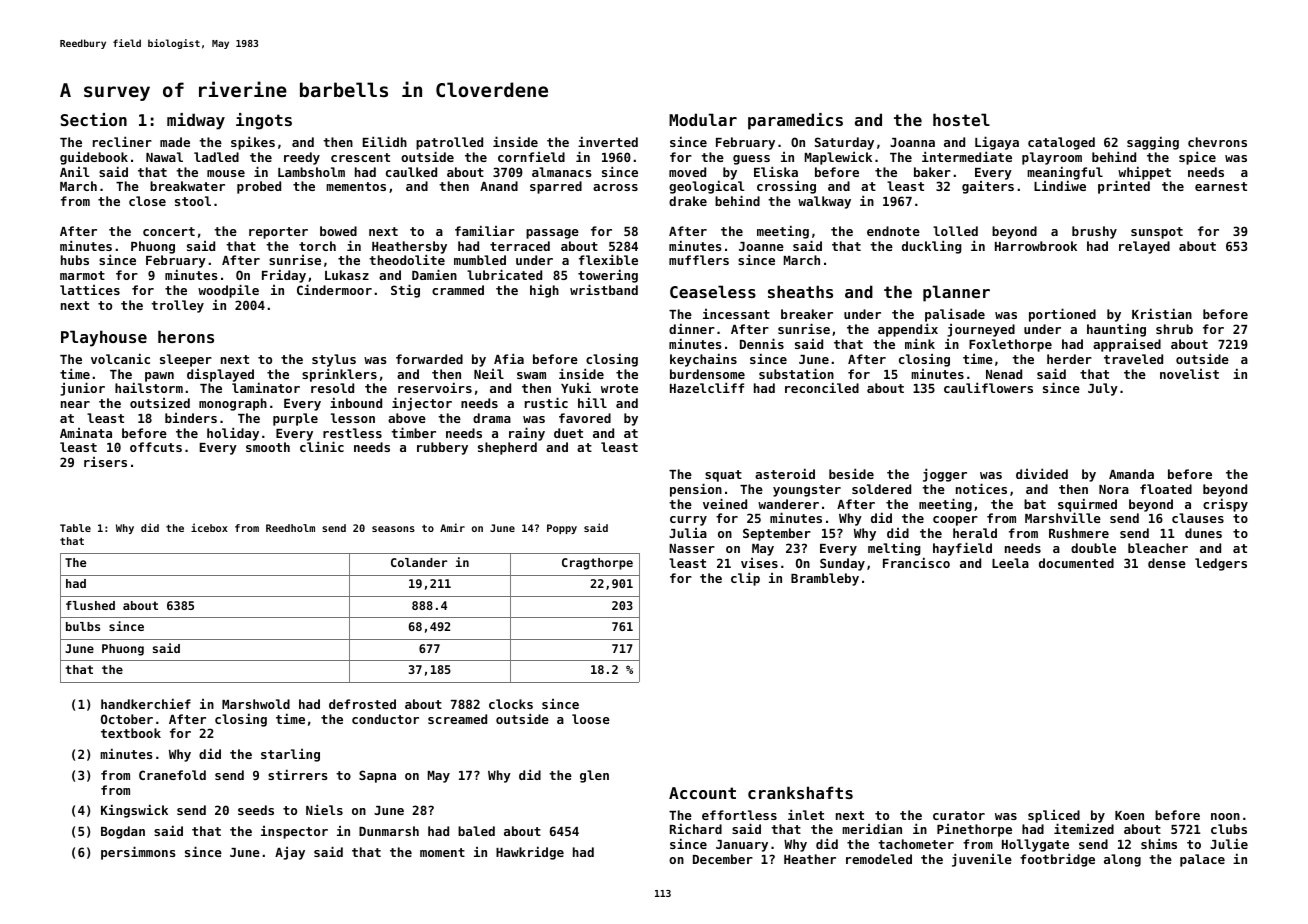 This screenshot has height=924, width=1308. I want to click on Modular, so click(703, 119).
